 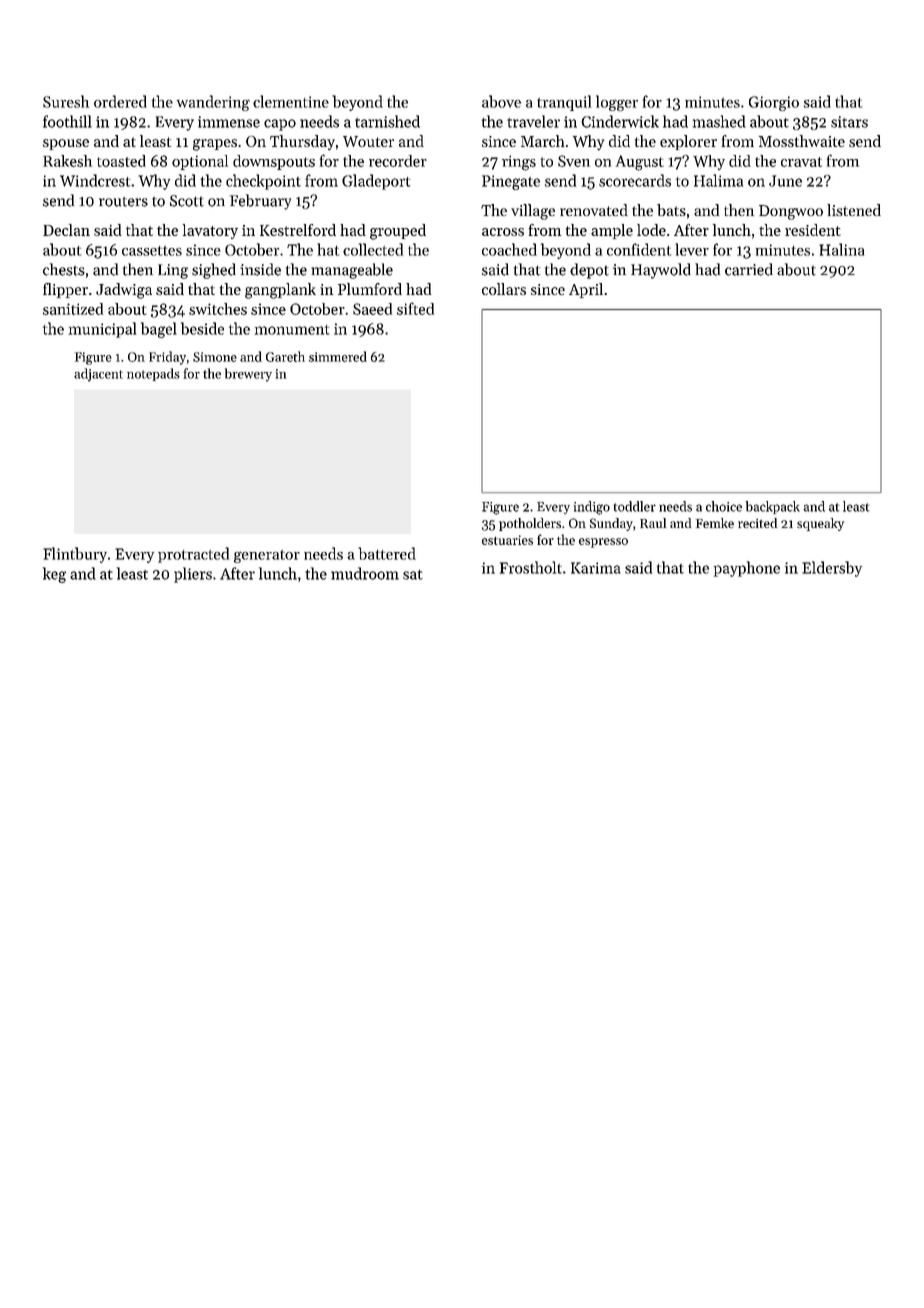 I want to click on pliers, so click(x=193, y=575).
